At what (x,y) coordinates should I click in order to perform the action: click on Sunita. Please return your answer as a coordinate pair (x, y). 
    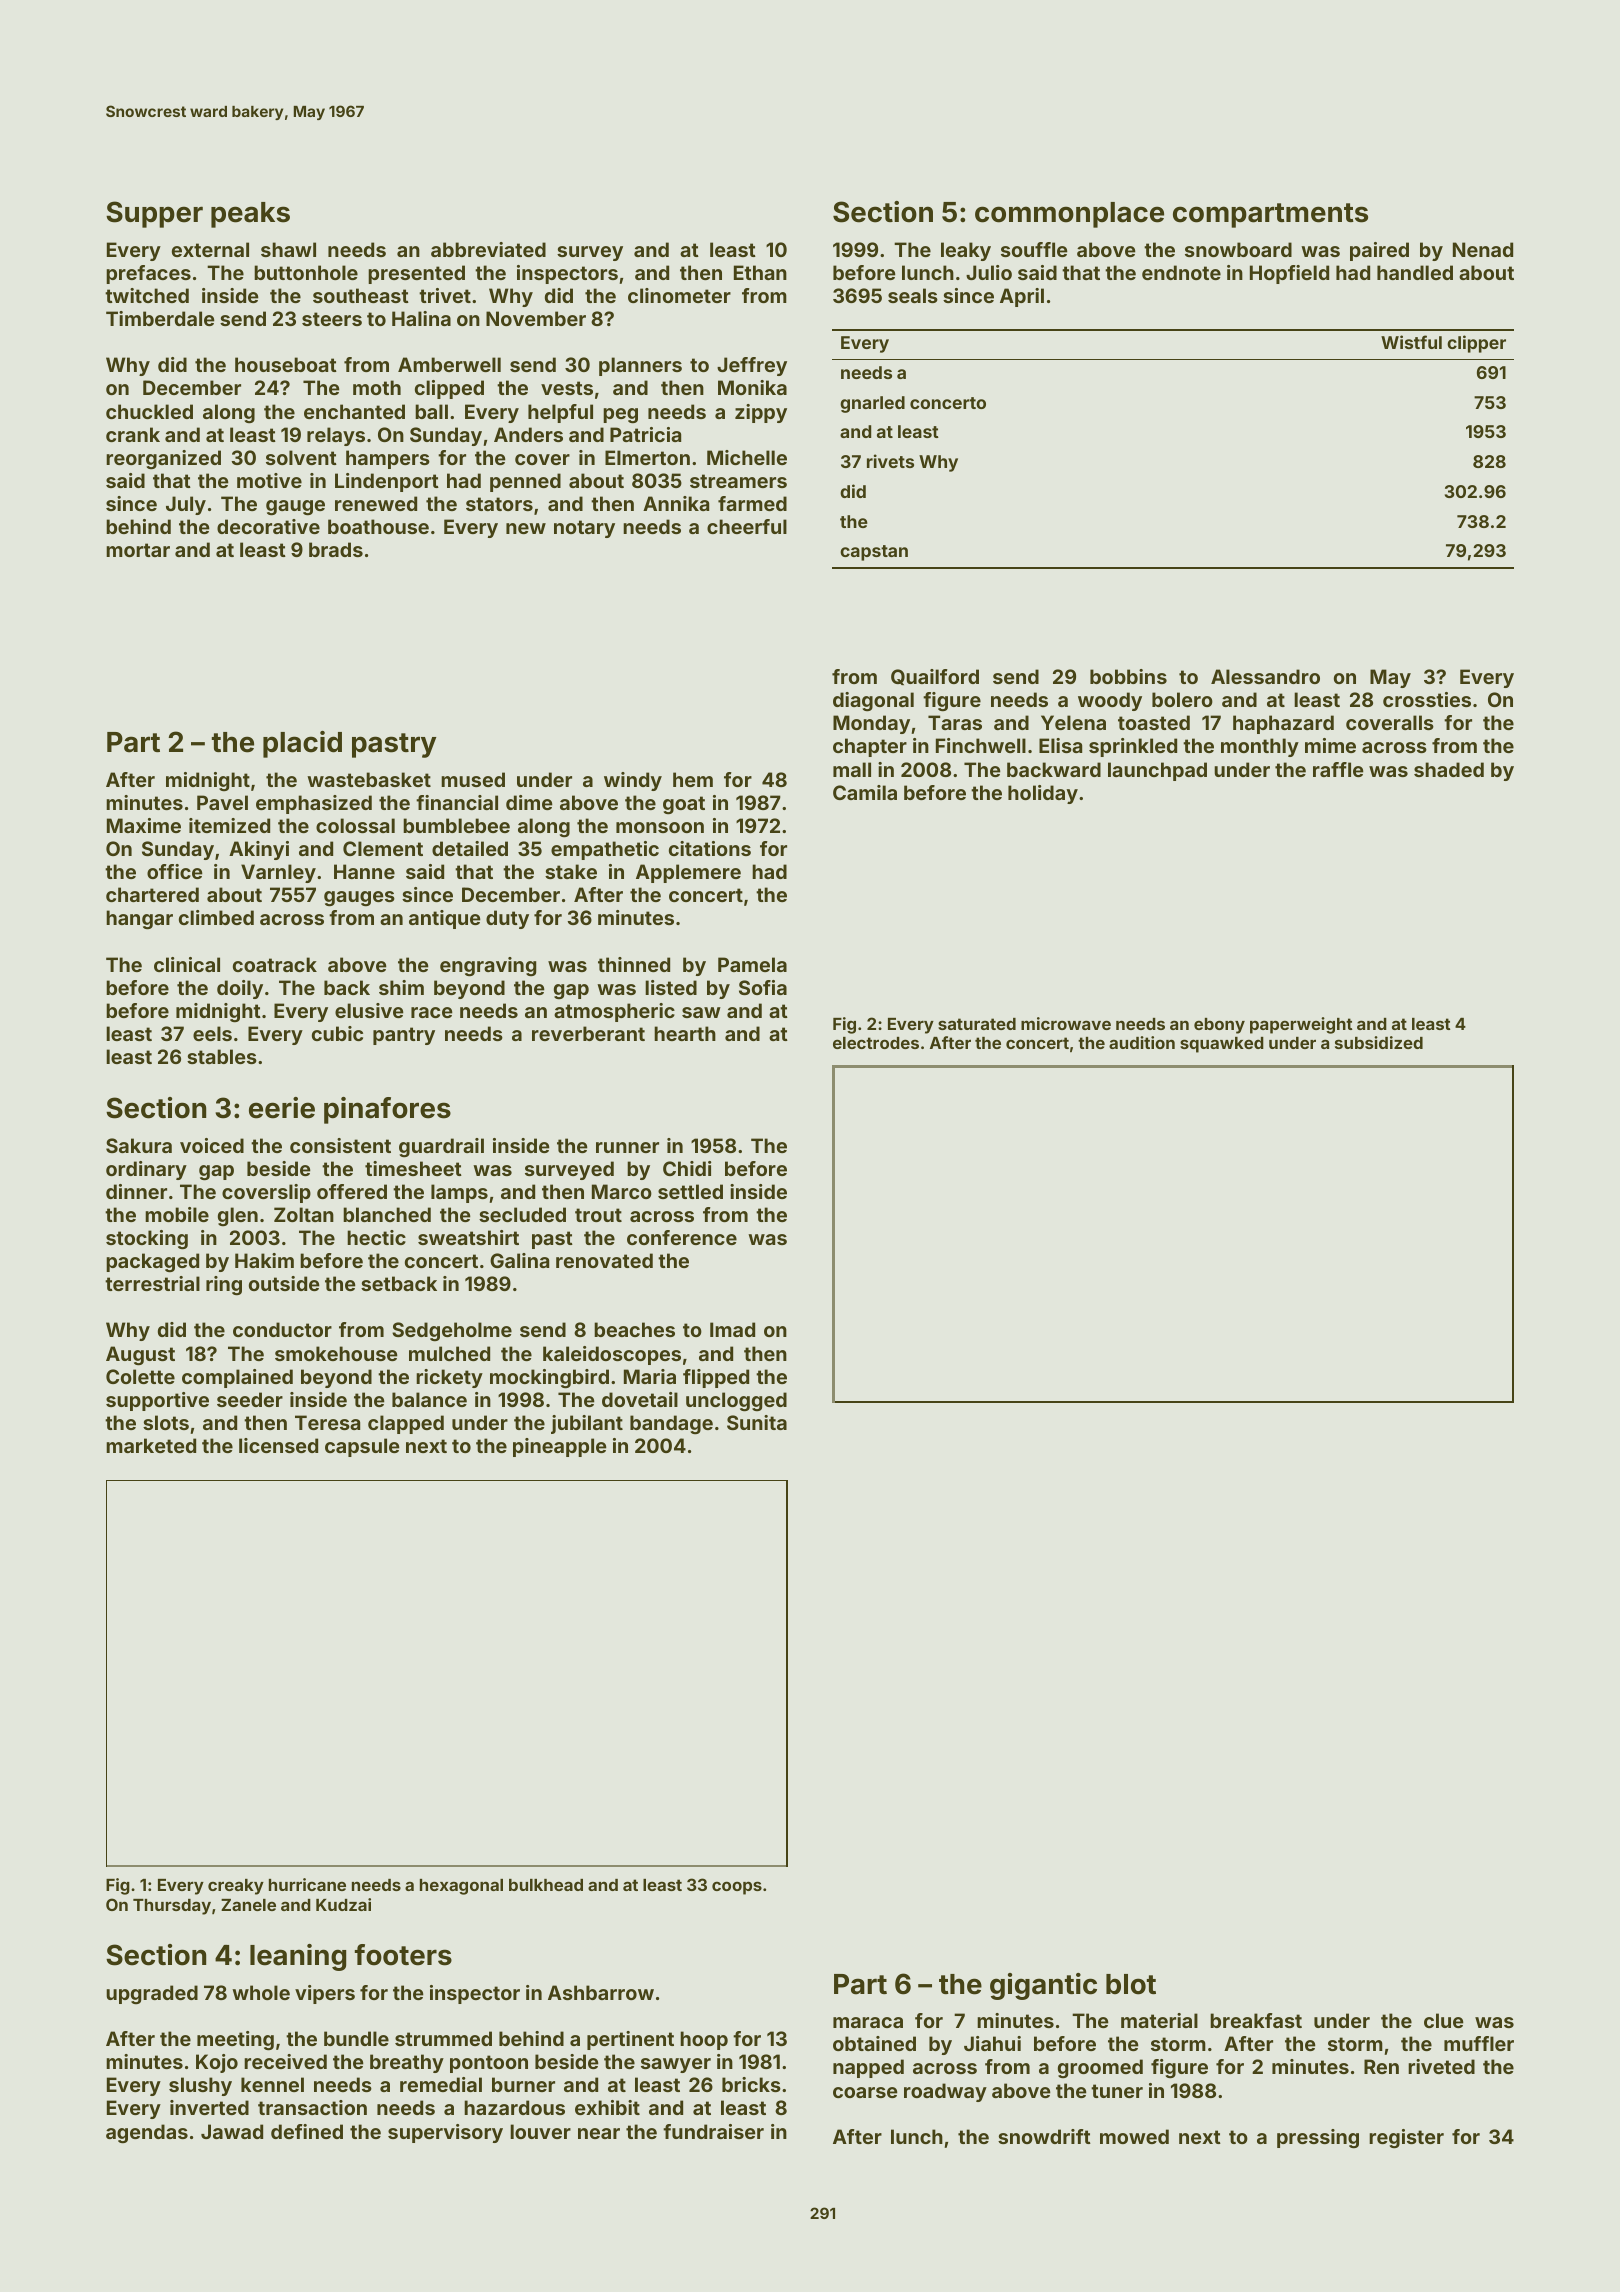
    Looking at the image, I should click on (757, 1422).
